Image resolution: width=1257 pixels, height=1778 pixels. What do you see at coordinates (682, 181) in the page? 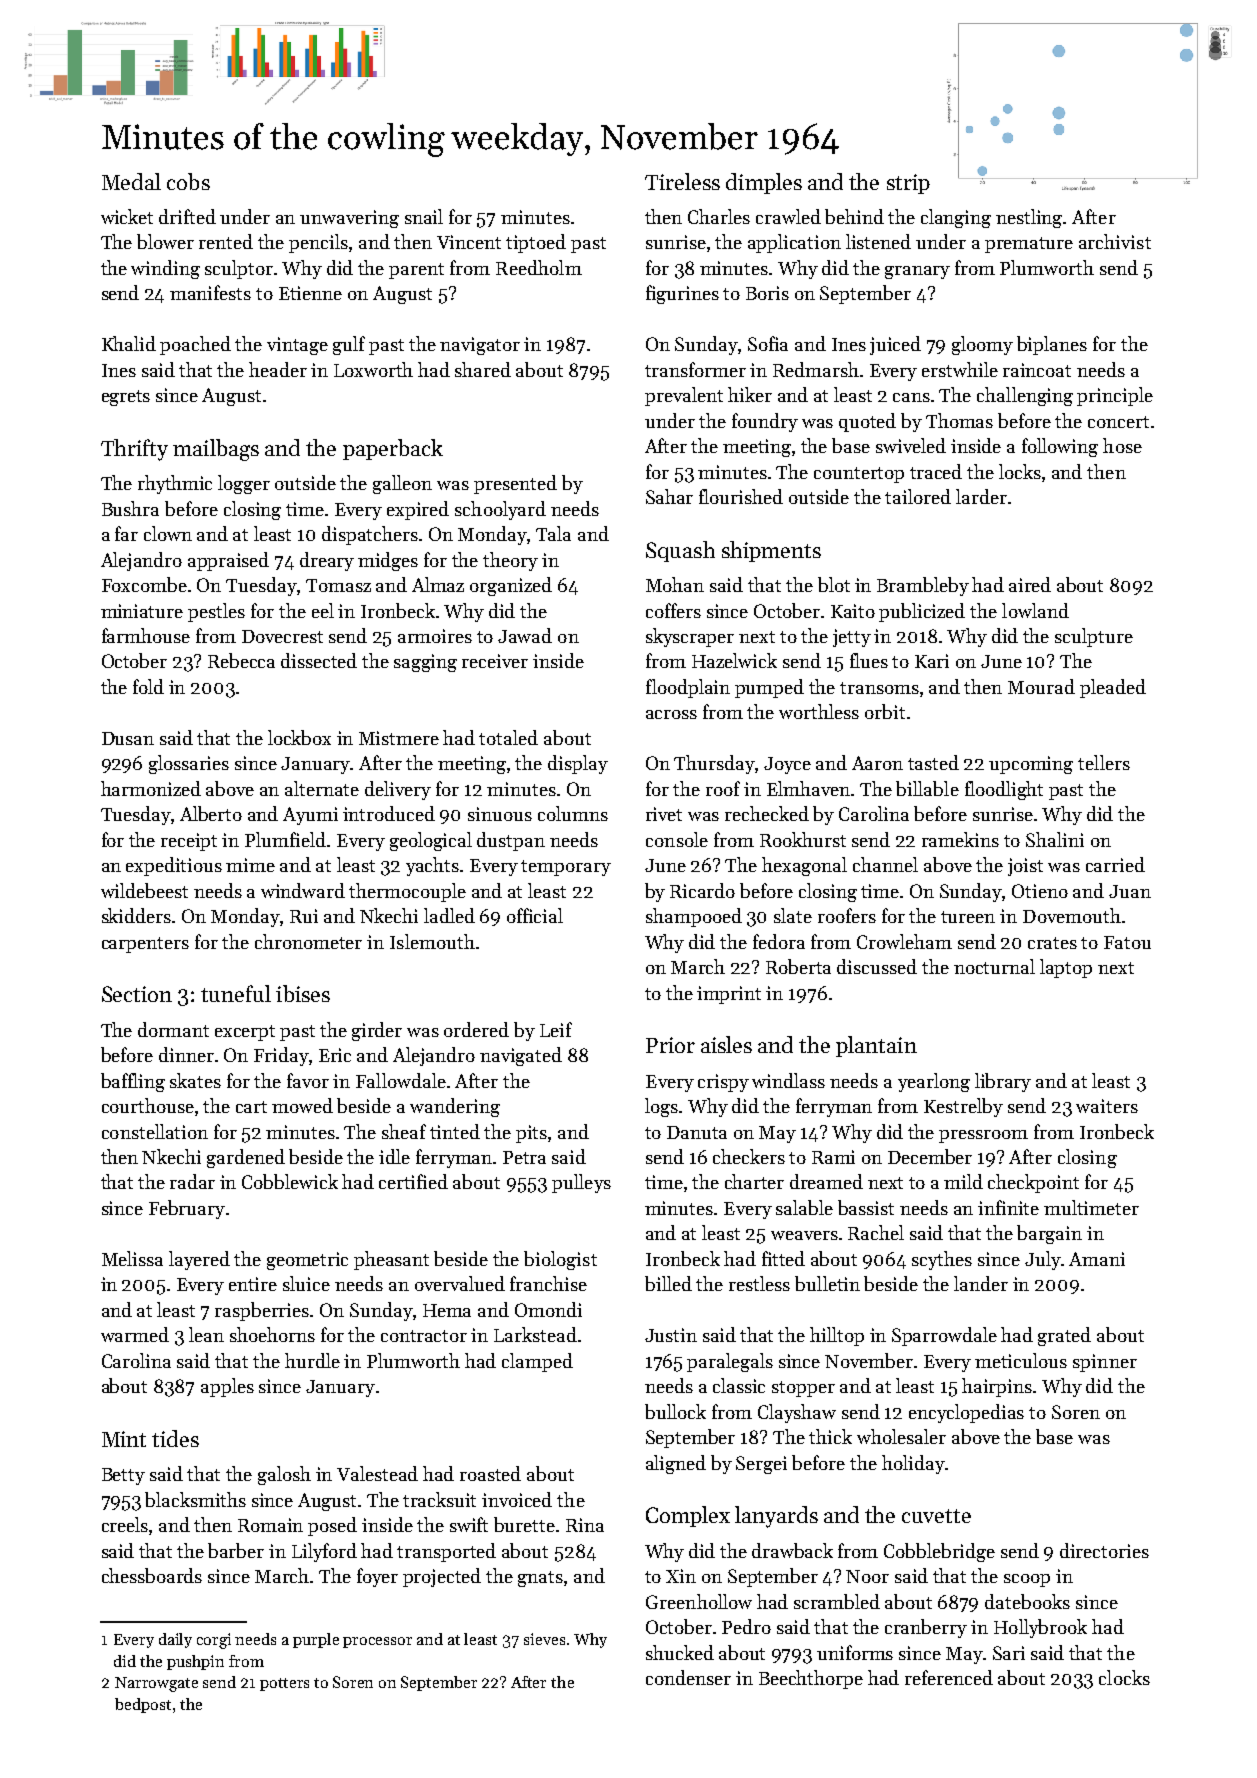
I see `Tireless` at bounding box center [682, 181].
